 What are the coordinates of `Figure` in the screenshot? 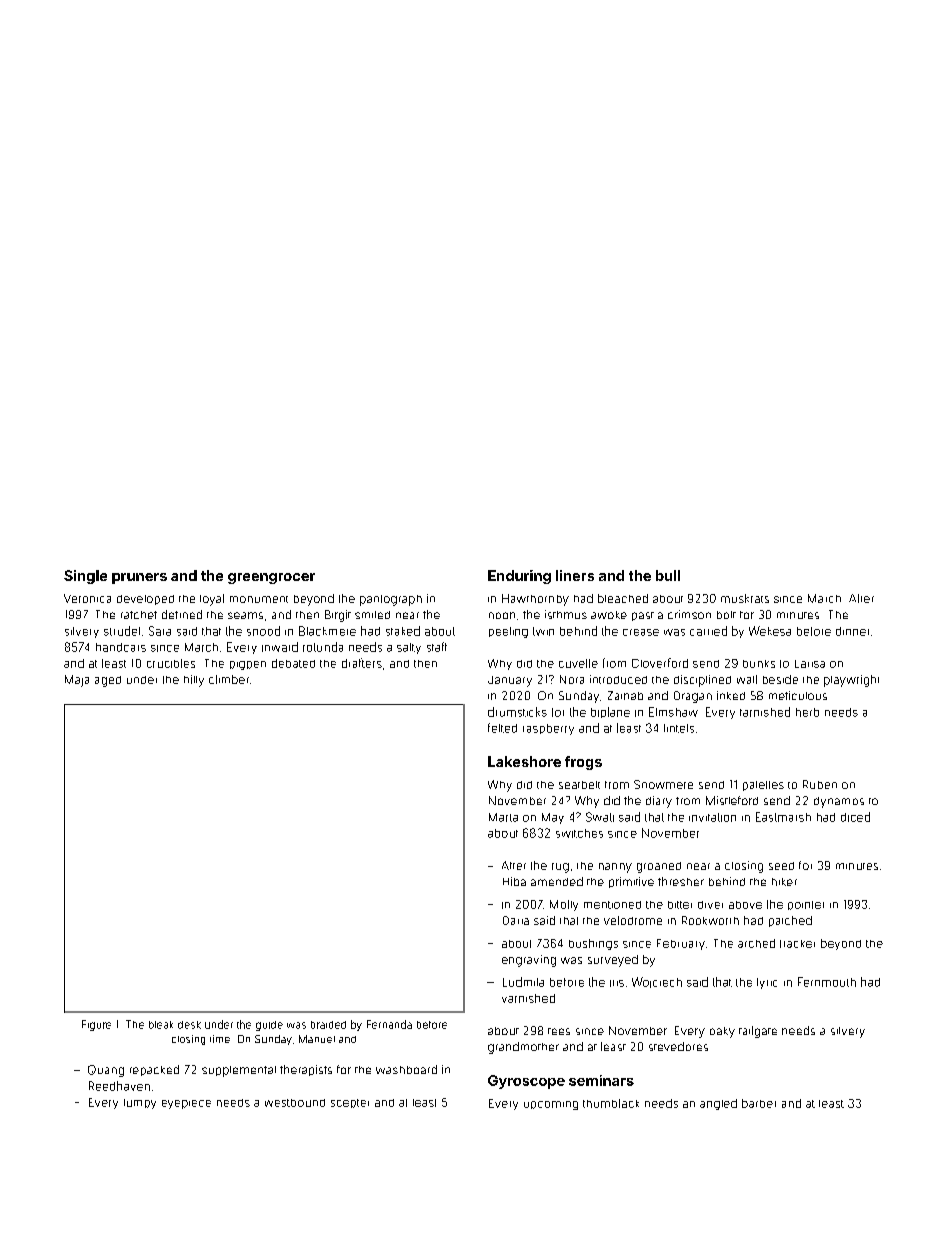 It's located at (96, 1025).
